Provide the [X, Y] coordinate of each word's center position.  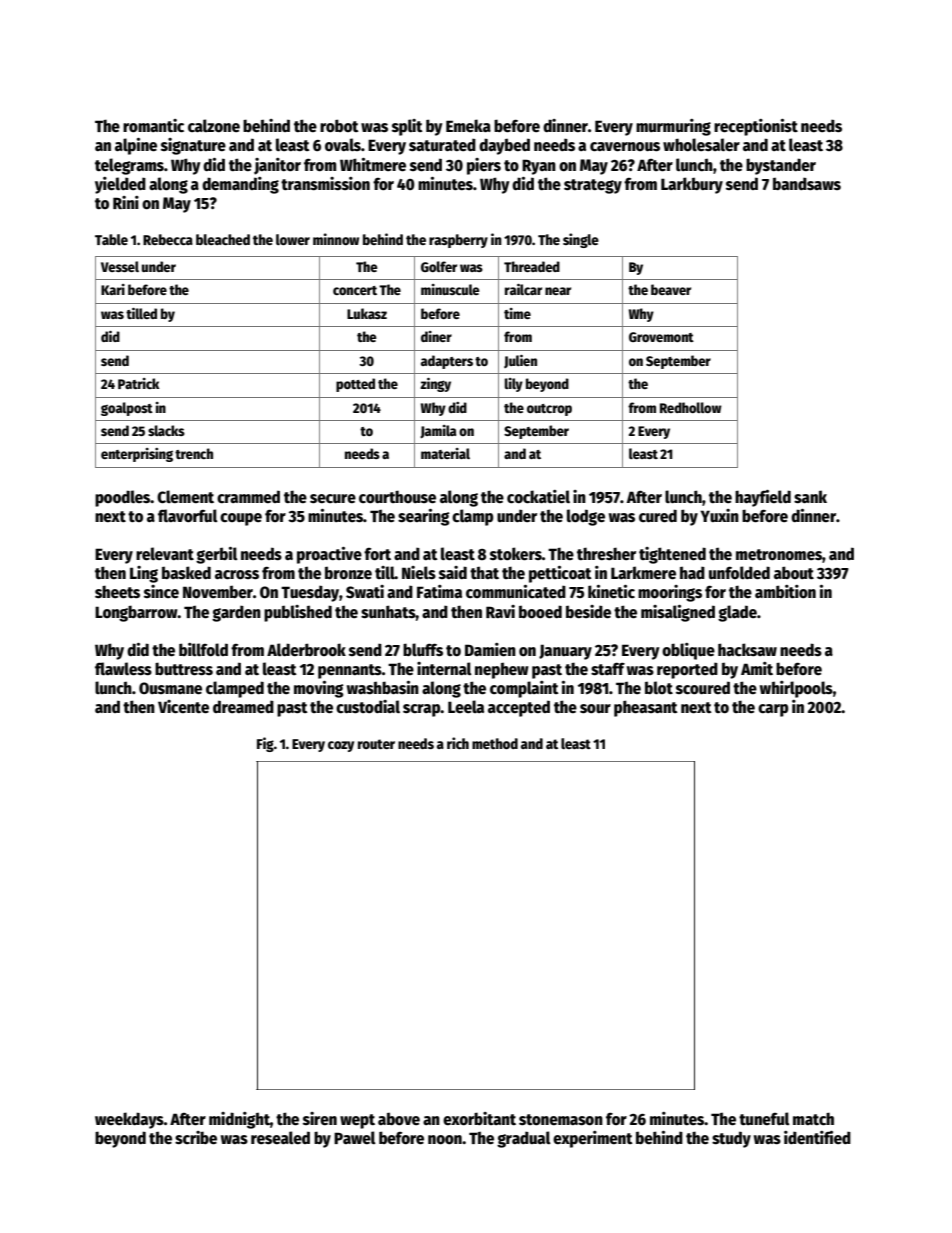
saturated [442, 145]
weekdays [129, 1120]
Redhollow [691, 407]
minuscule [450, 289]
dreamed [243, 706]
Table [111, 239]
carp [773, 710]
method [495, 743]
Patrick [138, 383]
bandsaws [807, 184]
